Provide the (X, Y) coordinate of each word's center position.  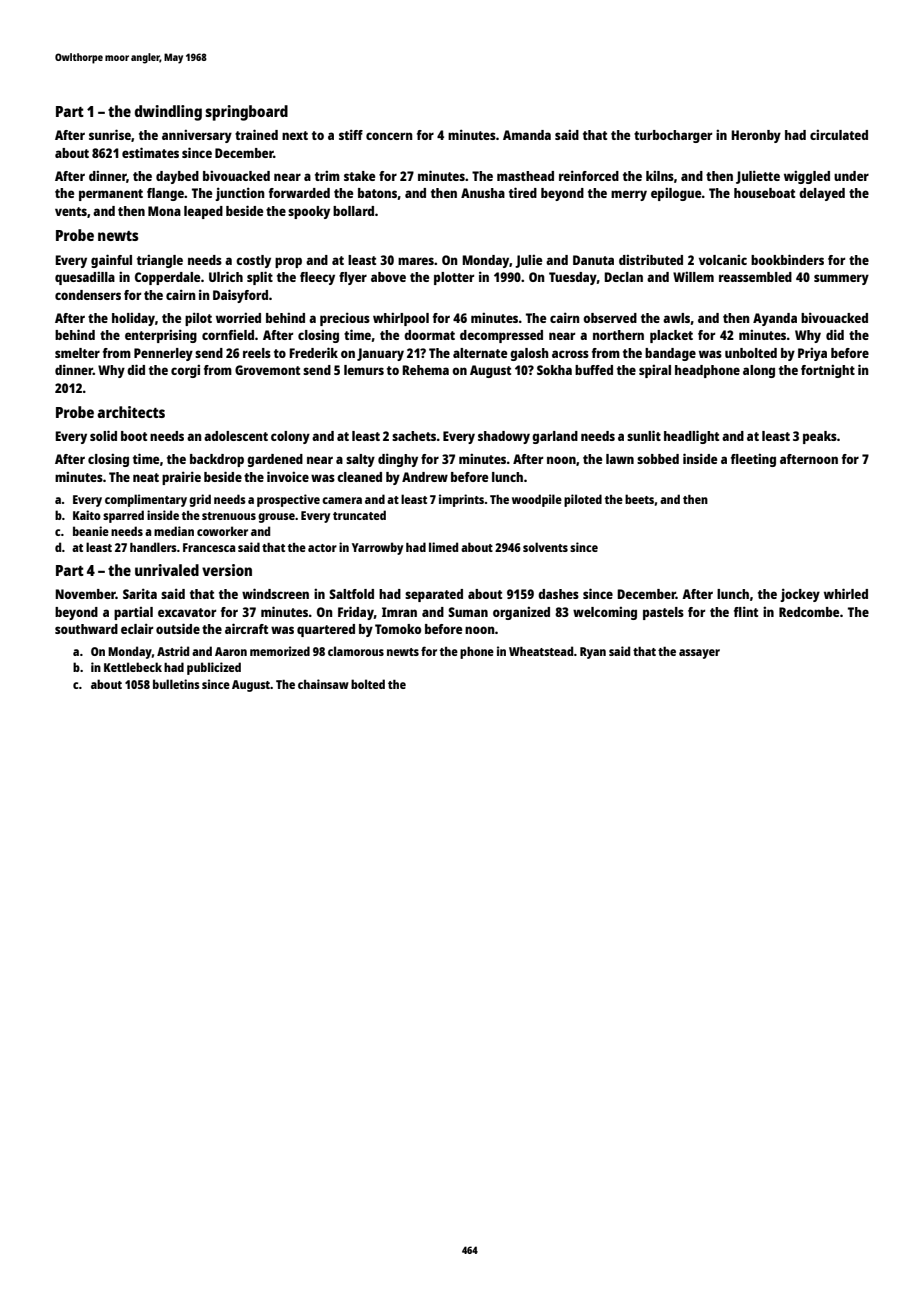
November (85, 594)
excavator (187, 612)
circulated (839, 135)
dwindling (168, 113)
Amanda (527, 135)
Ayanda (775, 319)
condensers (88, 295)
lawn (620, 459)
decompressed (501, 336)
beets (639, 499)
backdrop (217, 460)
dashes (558, 594)
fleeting (753, 460)
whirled (846, 593)
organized (521, 613)
